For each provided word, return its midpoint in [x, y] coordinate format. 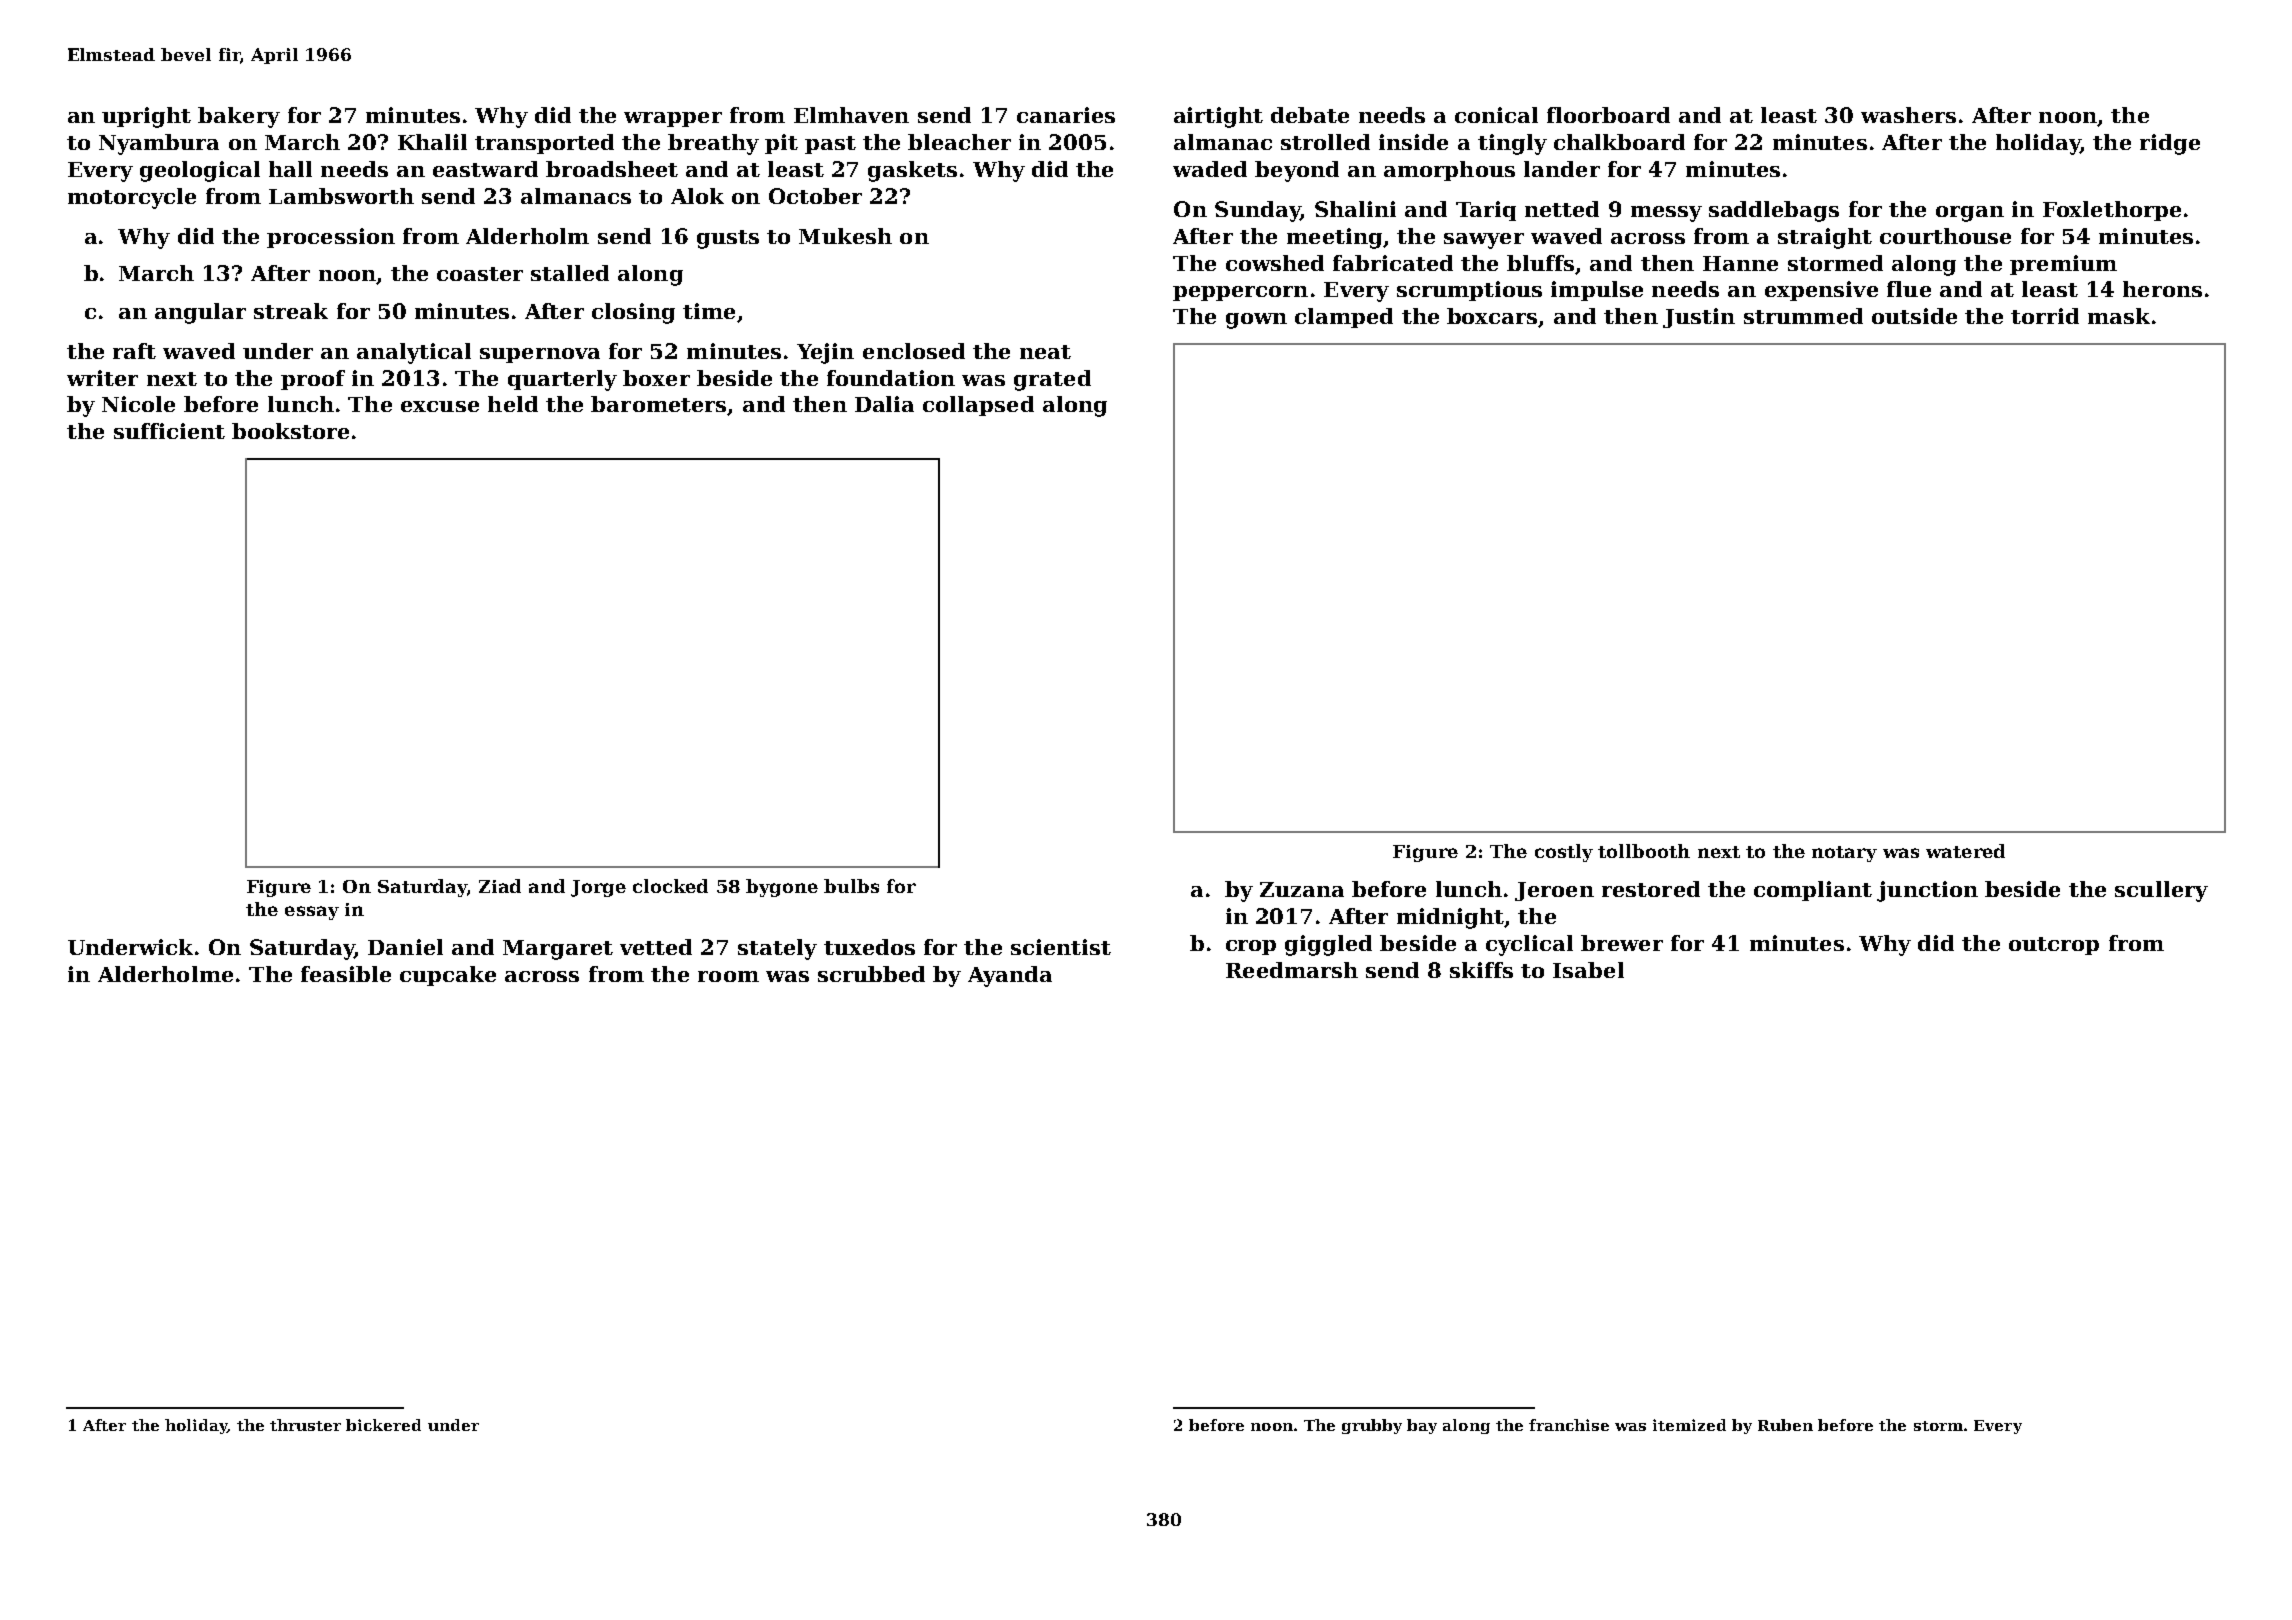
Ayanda [1010, 976]
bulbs [851, 886]
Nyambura [159, 144]
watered [1965, 851]
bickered [383, 1425]
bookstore [290, 431]
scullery [2161, 891]
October [815, 196]
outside [1914, 316]
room [728, 976]
